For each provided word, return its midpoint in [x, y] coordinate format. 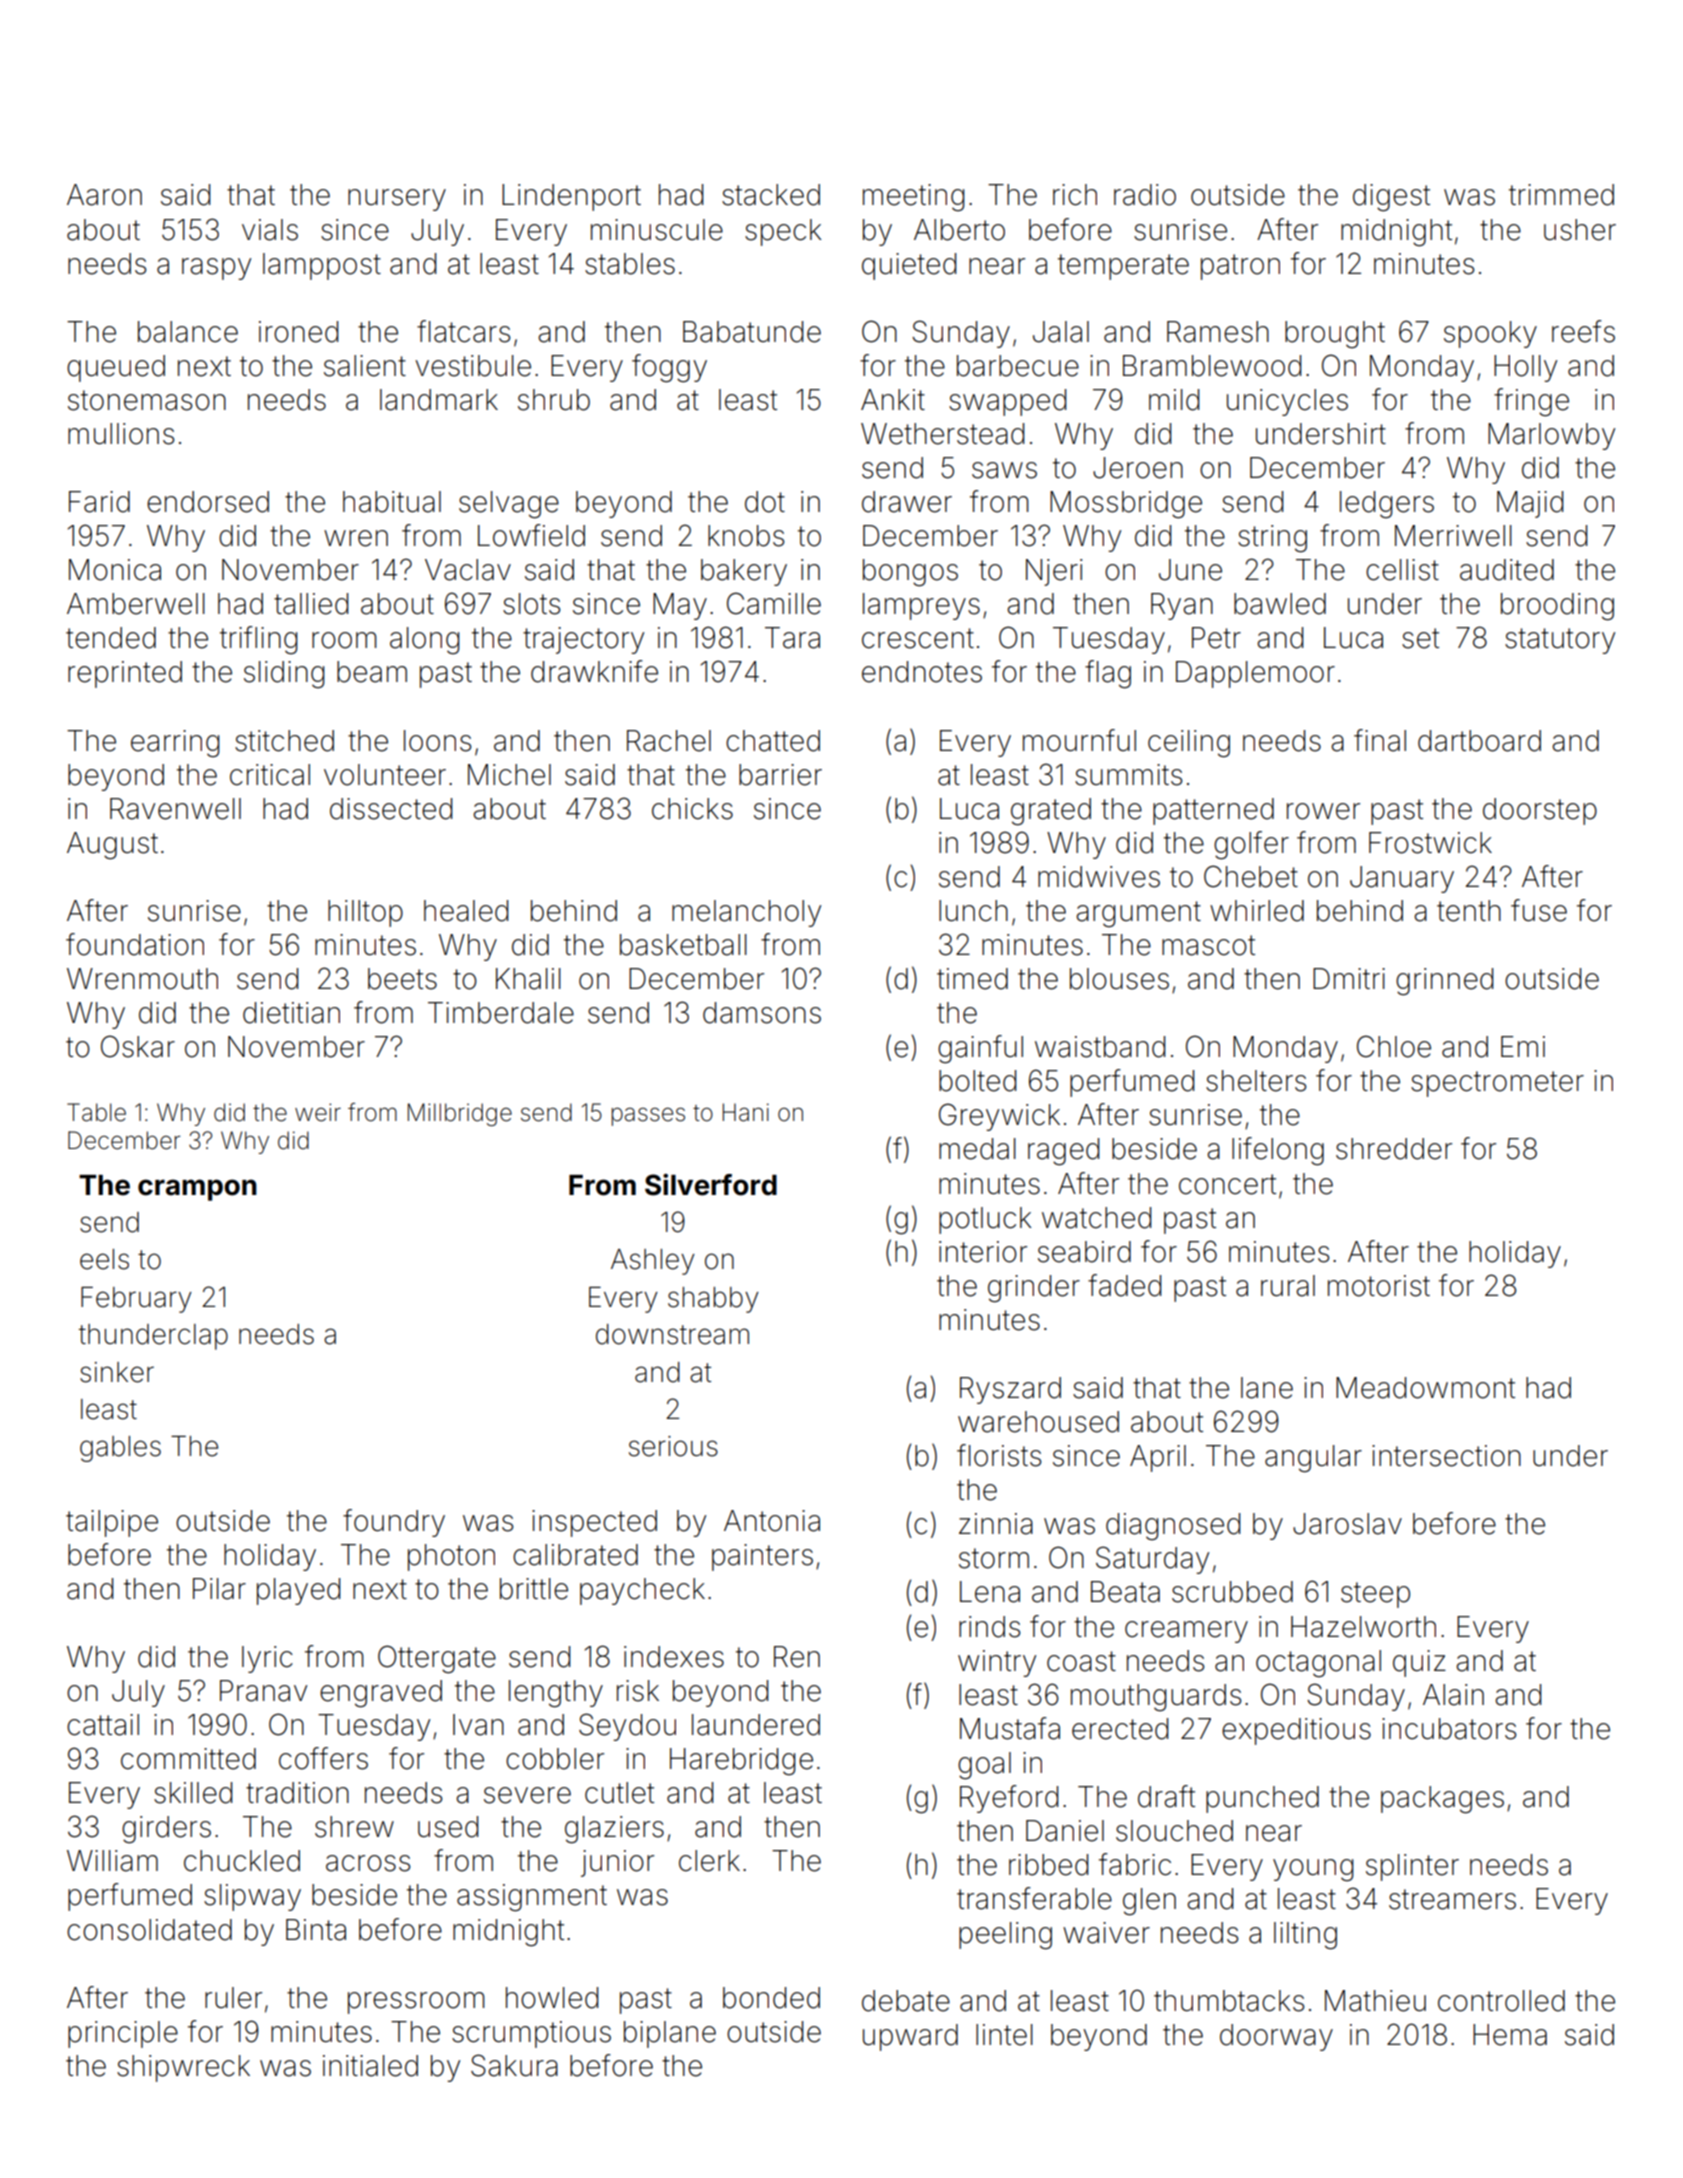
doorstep [1540, 811]
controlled [1501, 2001]
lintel [1004, 2035]
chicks [692, 809]
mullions [121, 434]
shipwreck [183, 2068]
